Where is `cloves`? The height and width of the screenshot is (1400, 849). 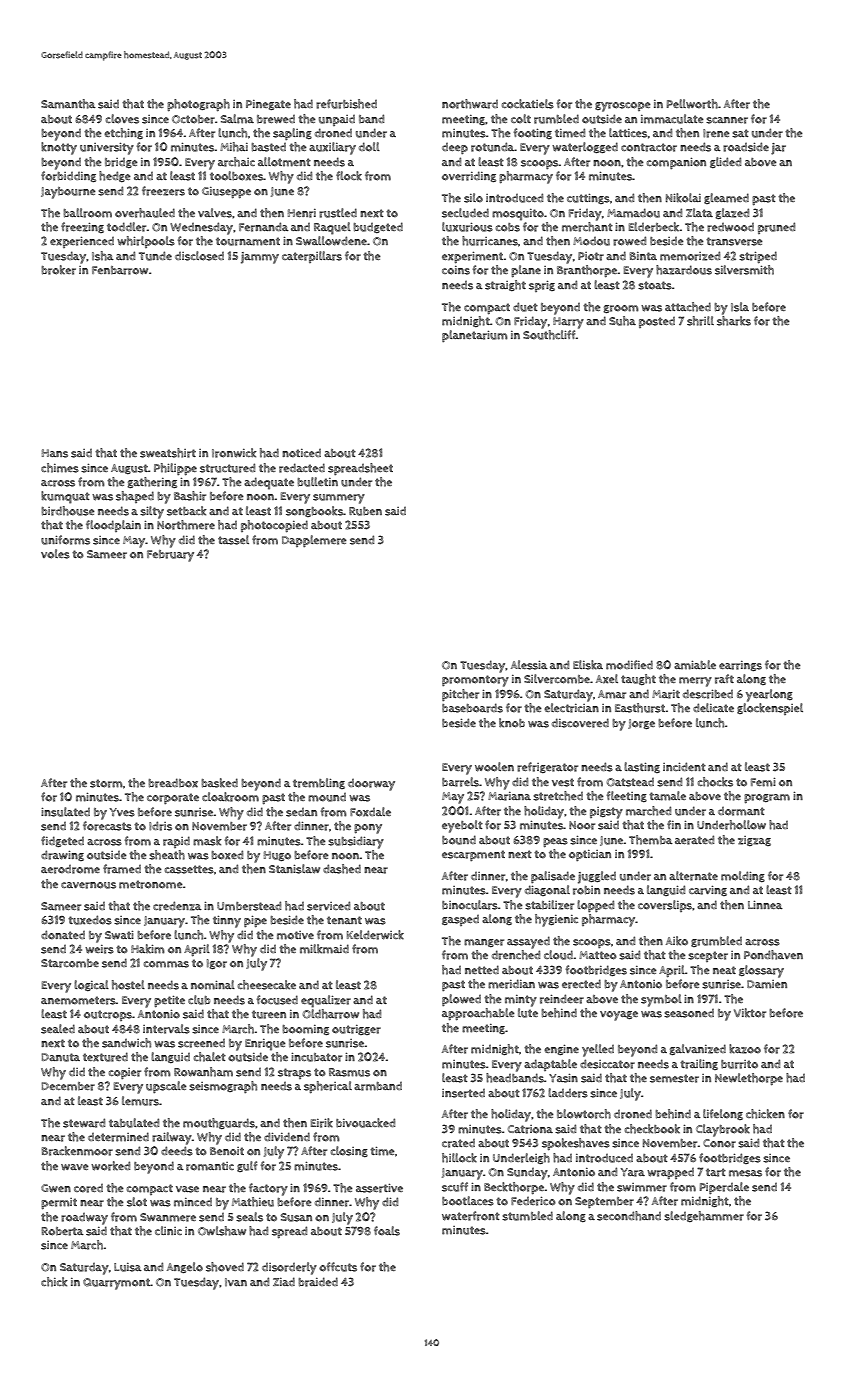 cloves is located at coordinates (122, 119).
